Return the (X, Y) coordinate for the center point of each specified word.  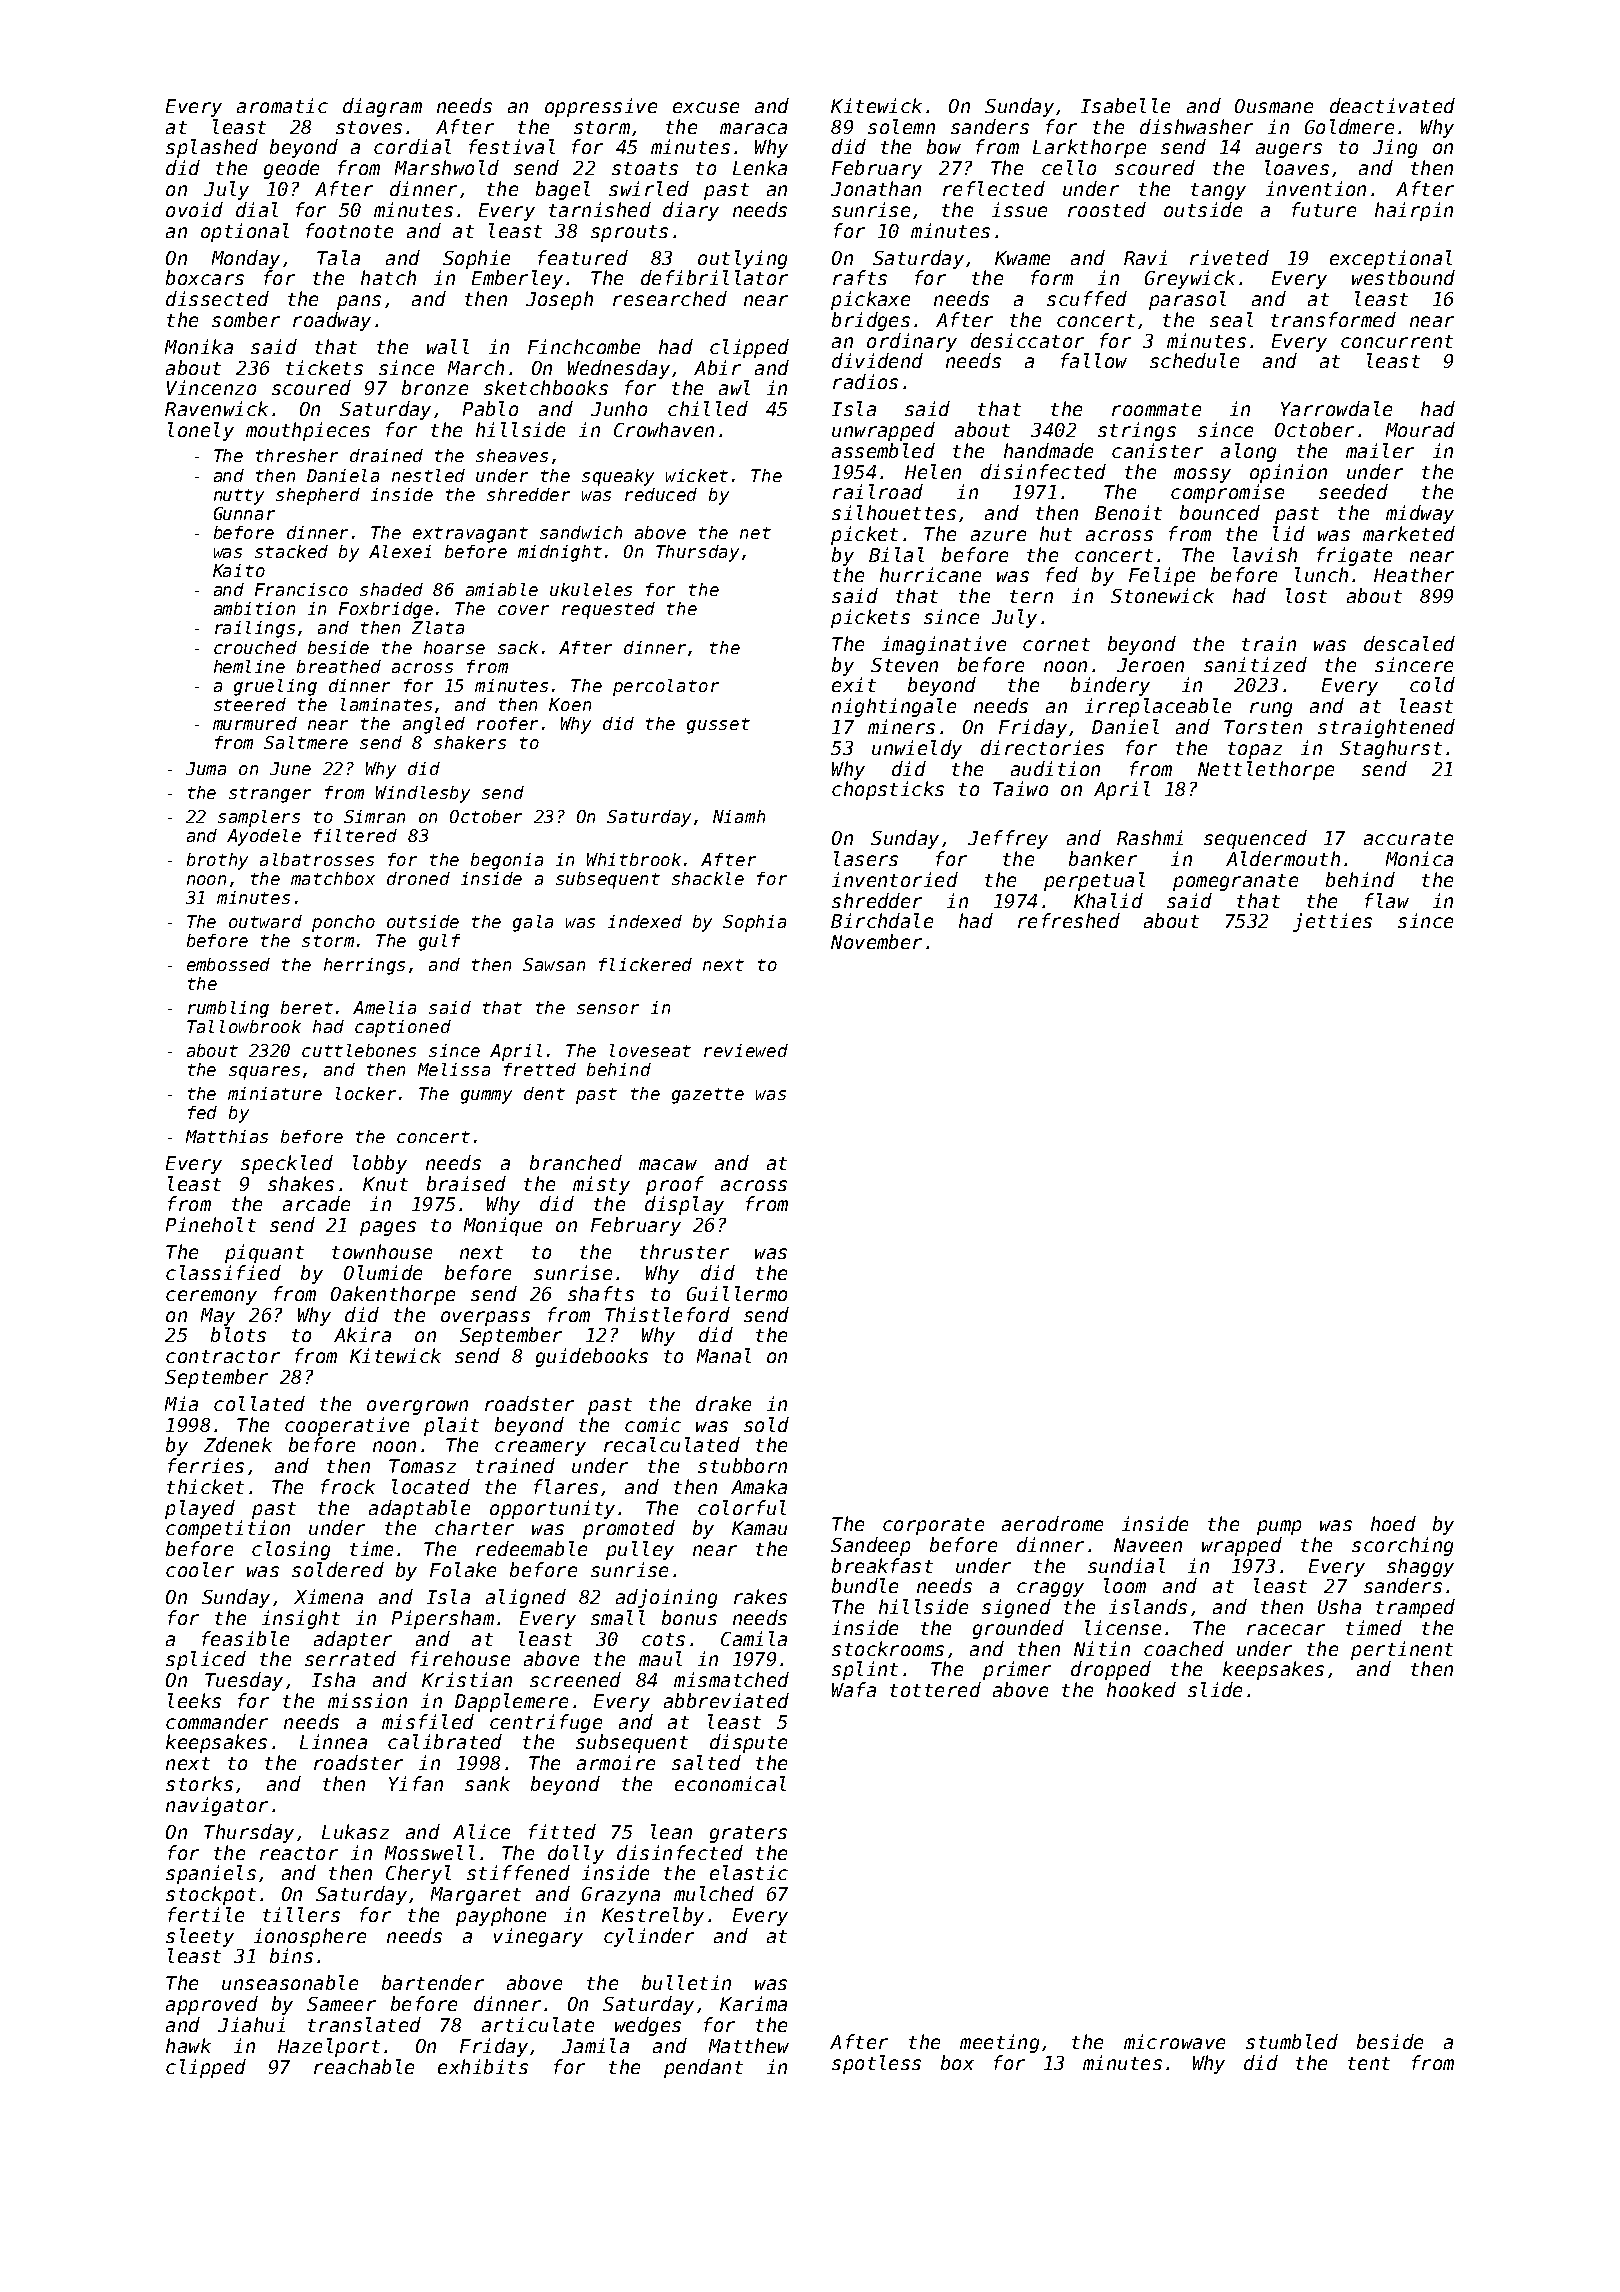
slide (1215, 1689)
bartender (433, 1982)
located (431, 1486)
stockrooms (888, 1648)
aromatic (282, 105)
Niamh (739, 816)
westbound (1403, 277)
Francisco (301, 589)
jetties (1332, 922)
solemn (901, 126)
